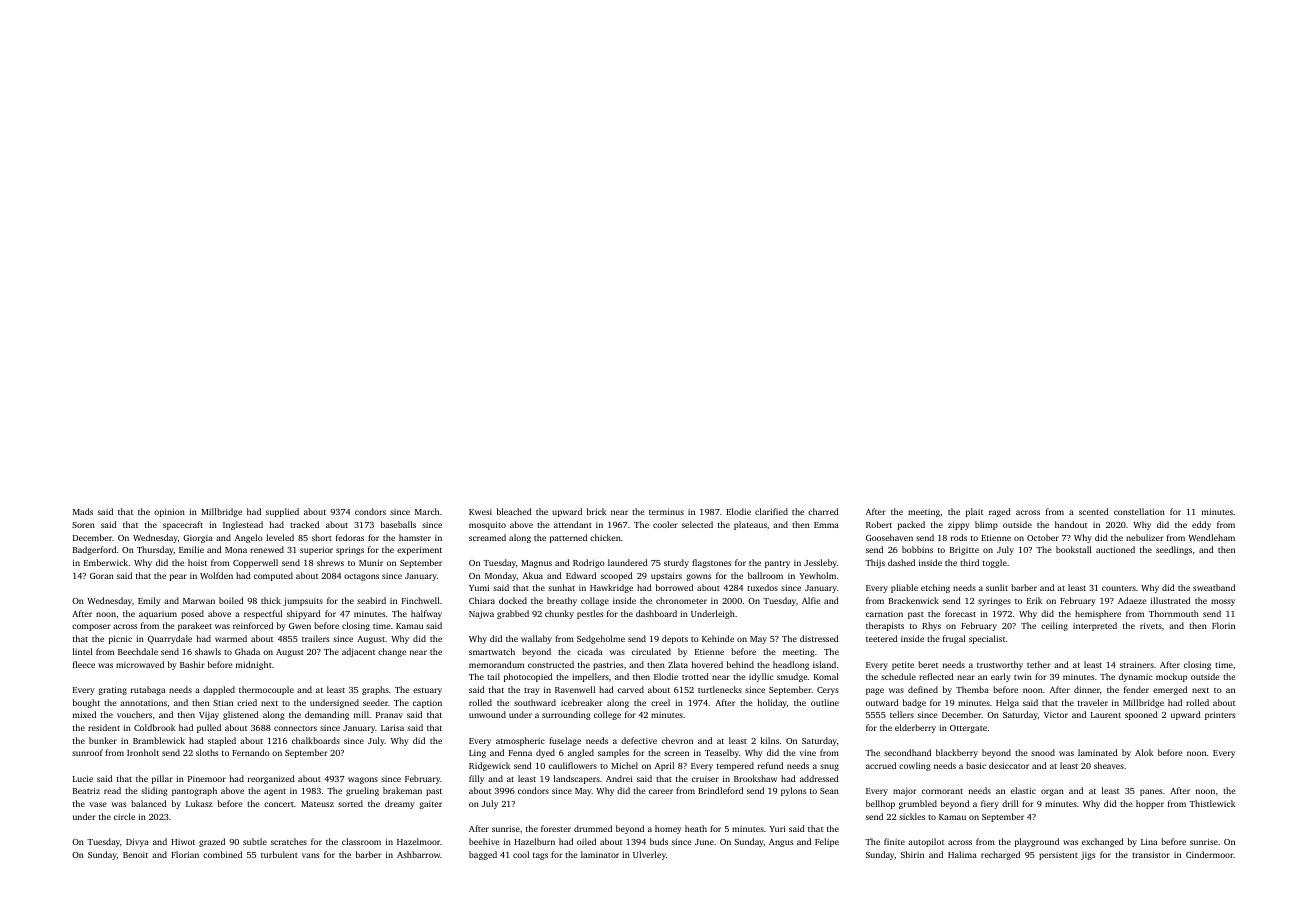 This screenshot has height=924, width=1308. I want to click on Benoit, so click(135, 855).
